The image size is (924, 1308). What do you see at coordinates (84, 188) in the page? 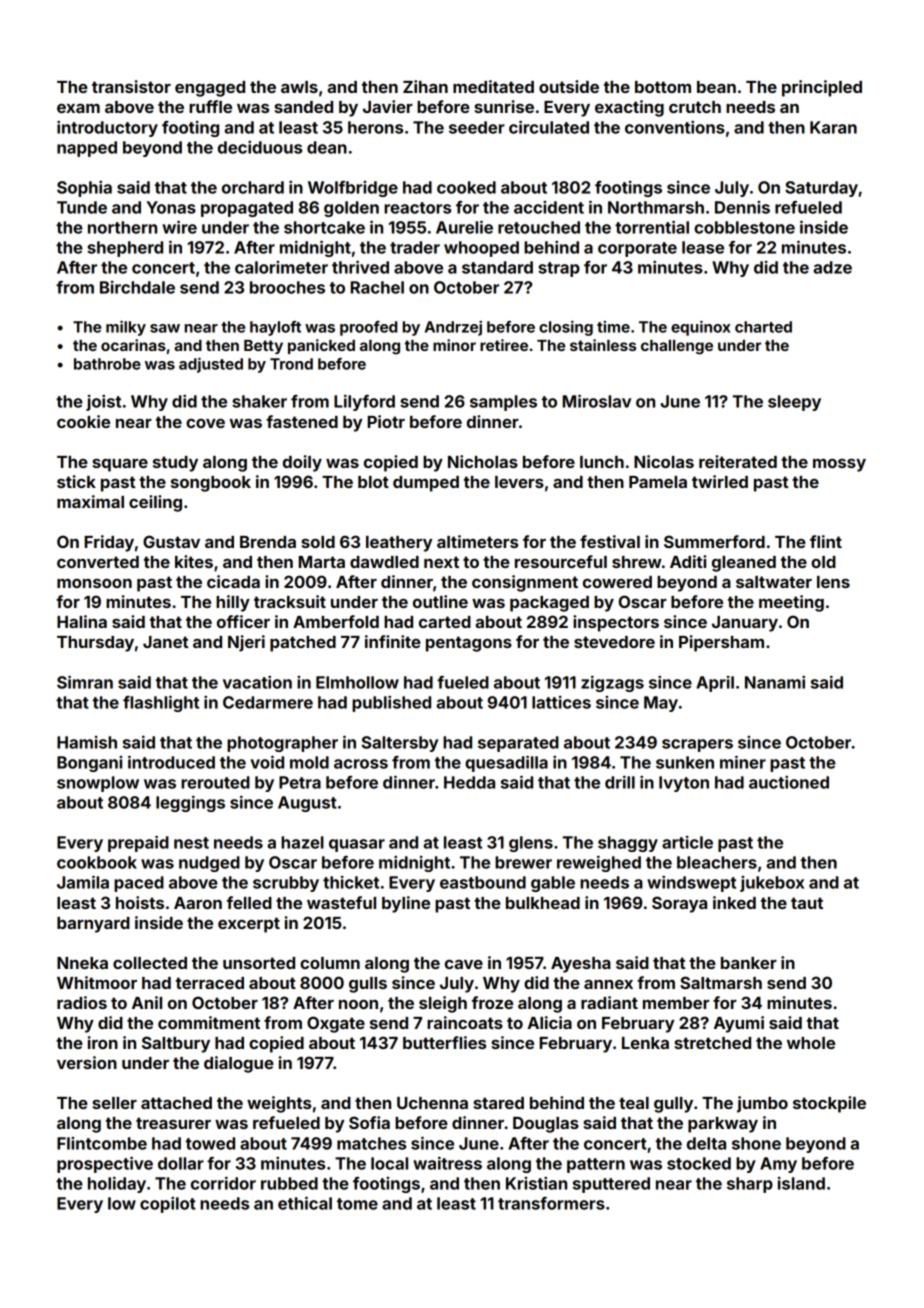
I see `Sophia` at bounding box center [84, 188].
